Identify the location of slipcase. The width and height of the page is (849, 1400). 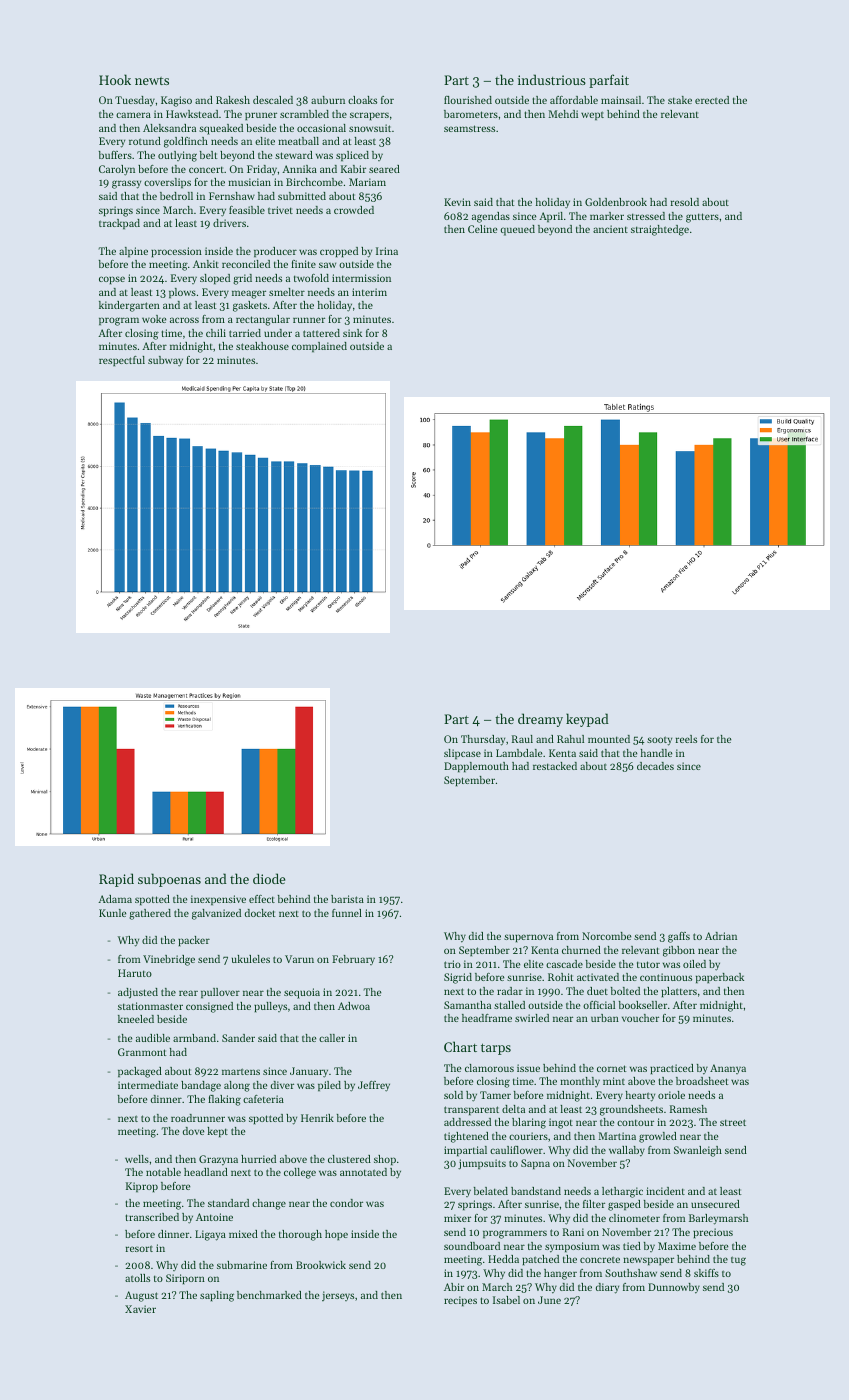
(462, 754).
